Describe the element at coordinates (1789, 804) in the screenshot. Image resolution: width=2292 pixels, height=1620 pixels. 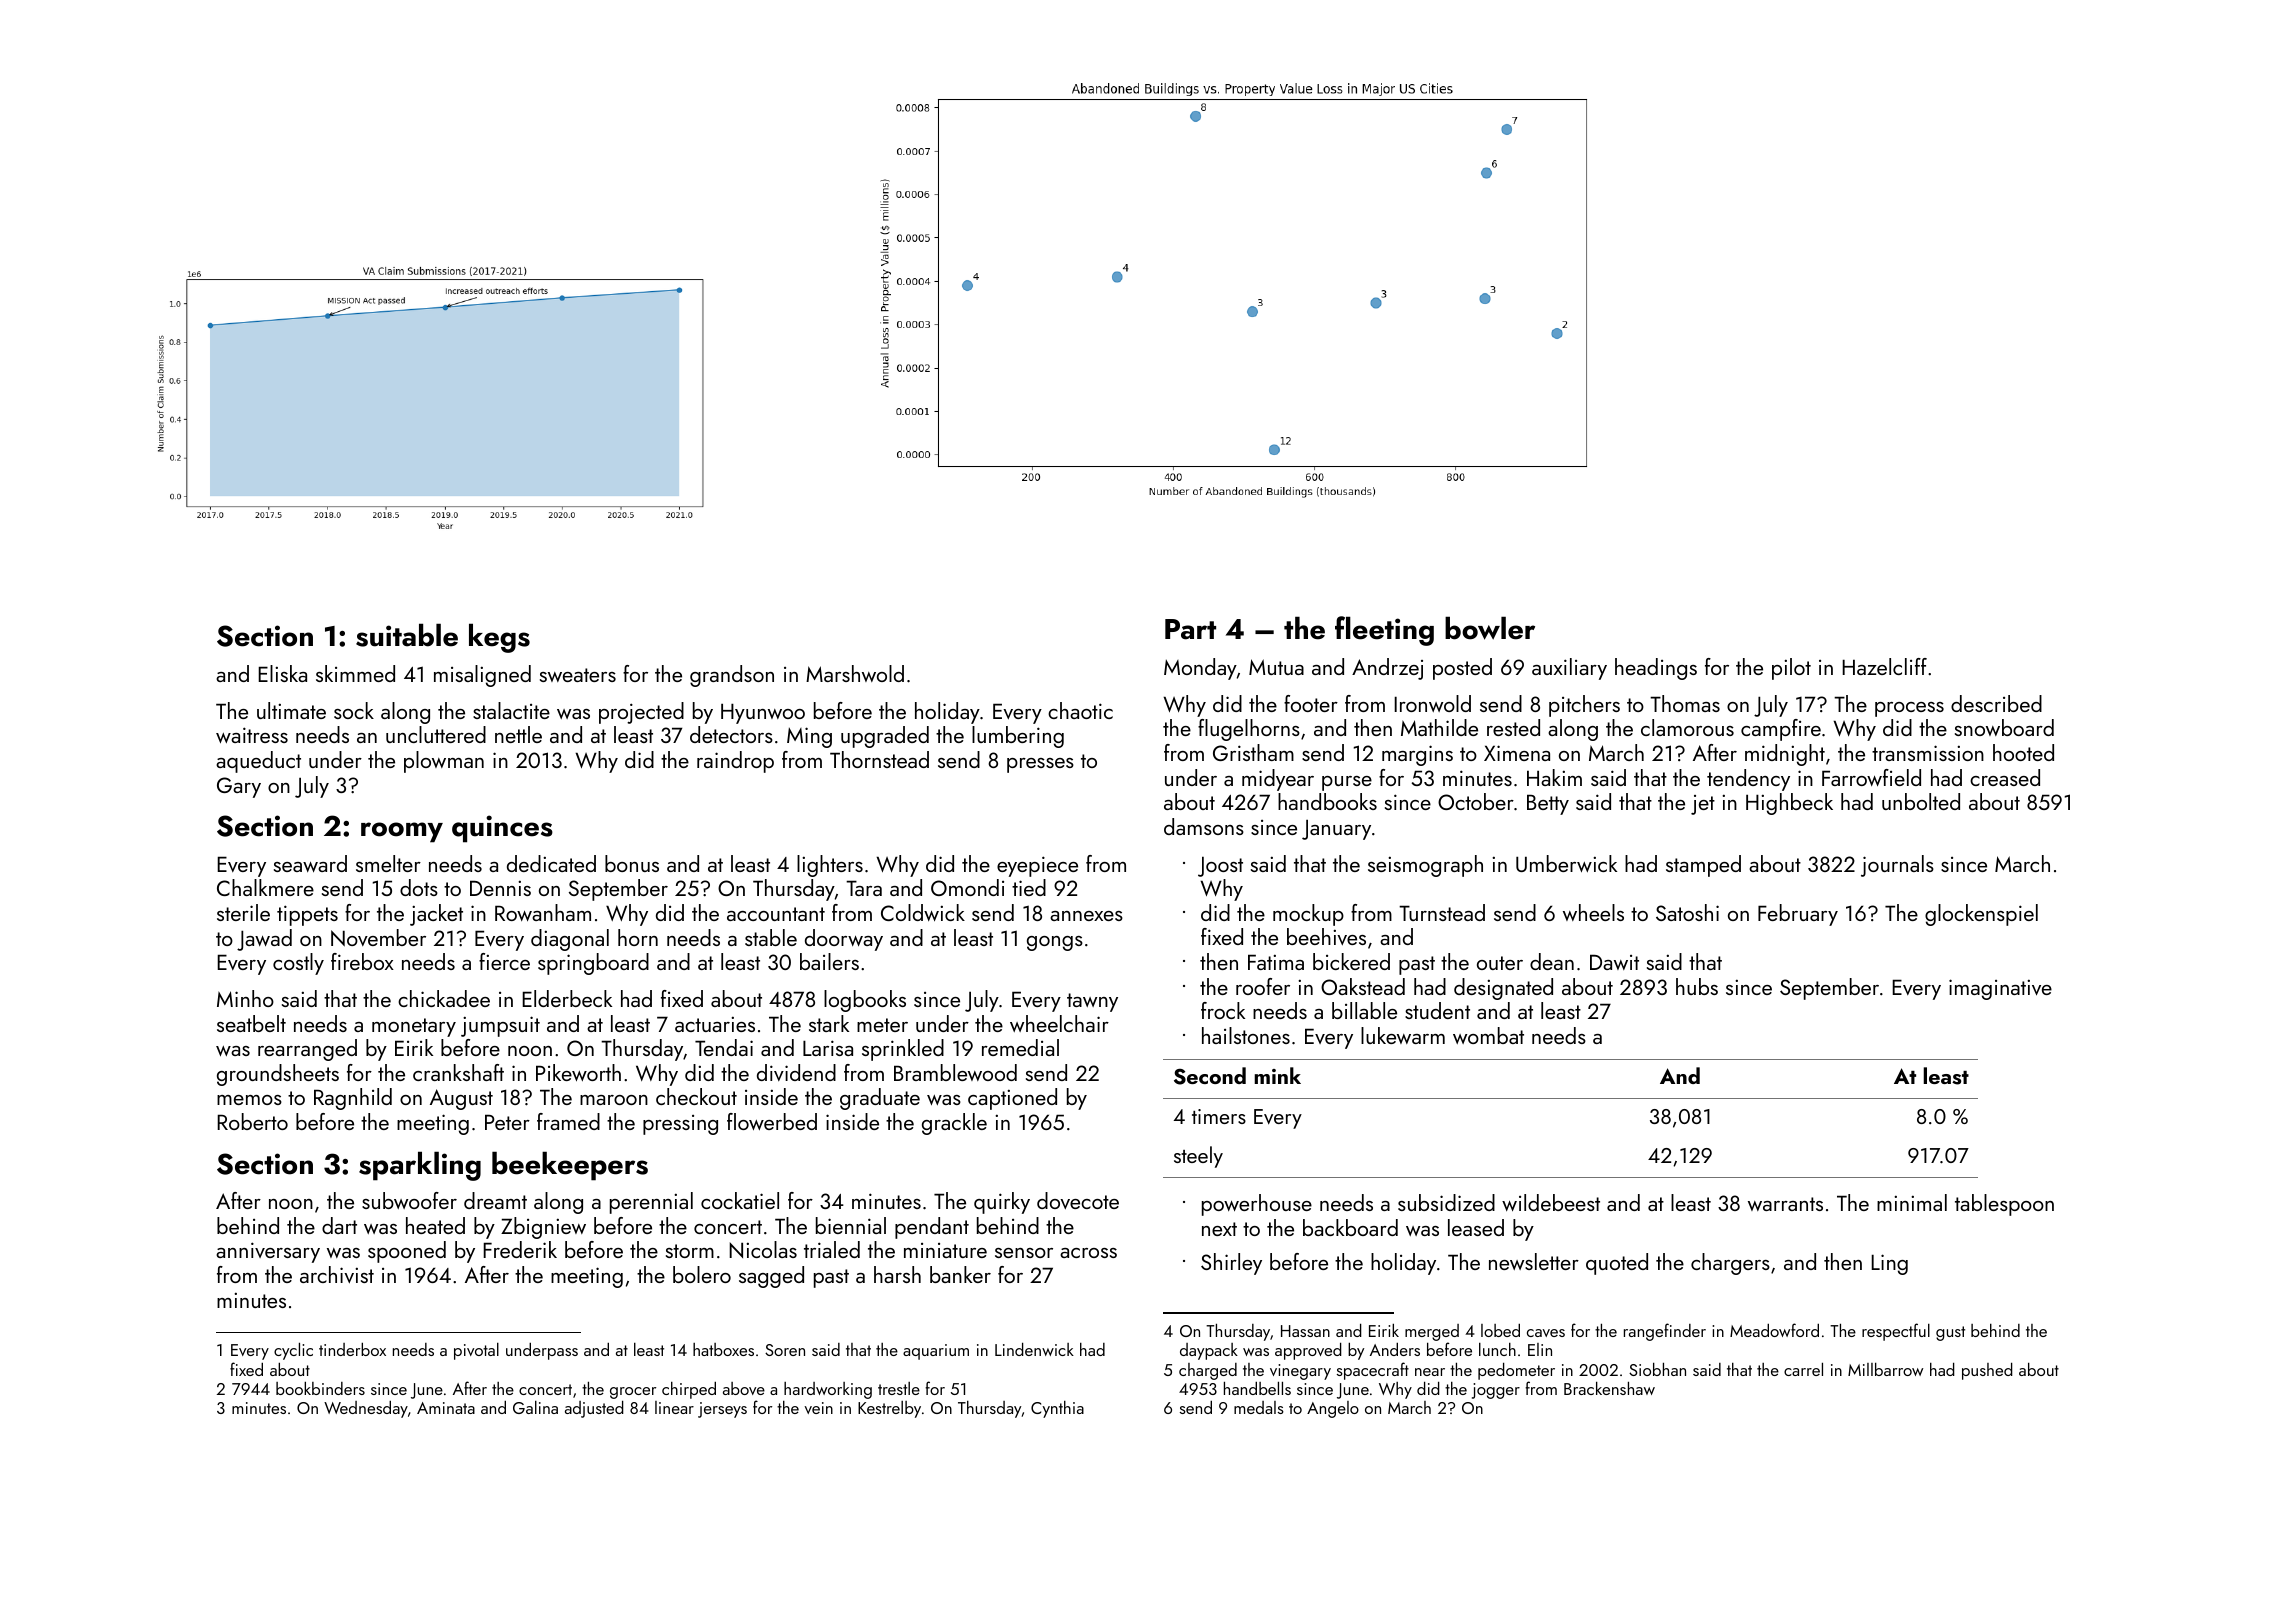
I see `Highbeck` at that location.
